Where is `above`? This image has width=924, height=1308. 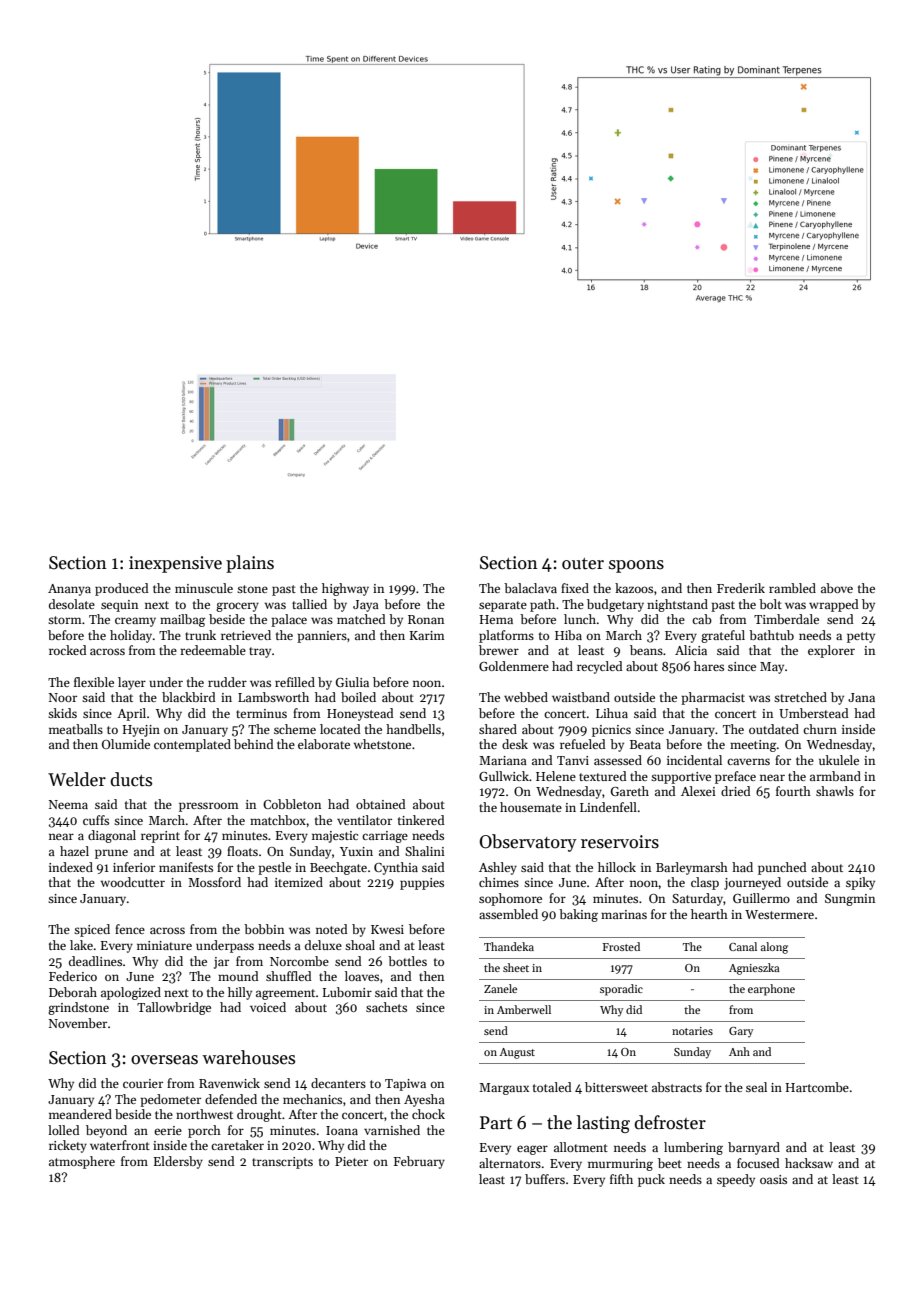
above is located at coordinates (837, 588).
